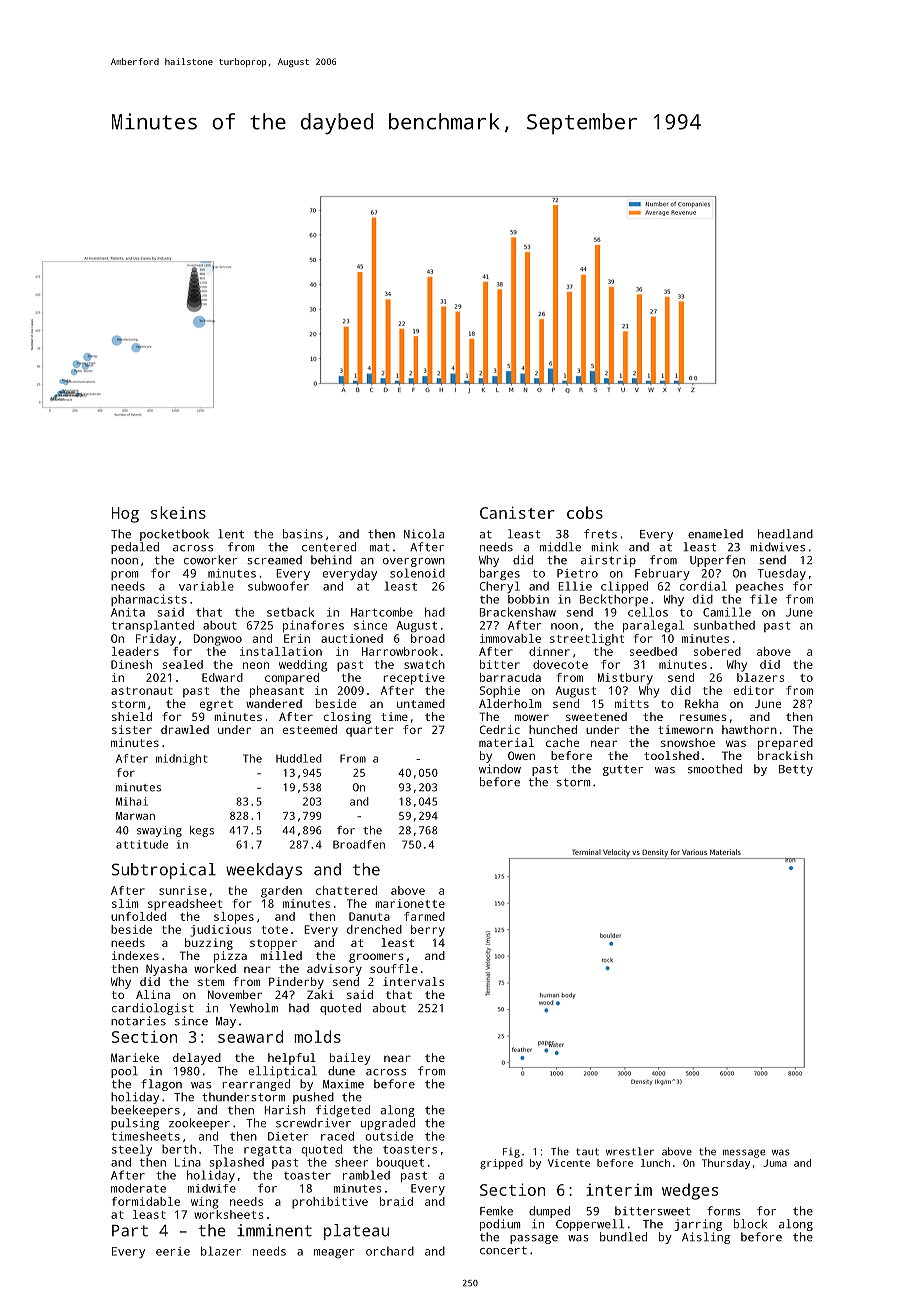  Describe the element at coordinates (414, 562) in the image. I see `overgrown` at that location.
